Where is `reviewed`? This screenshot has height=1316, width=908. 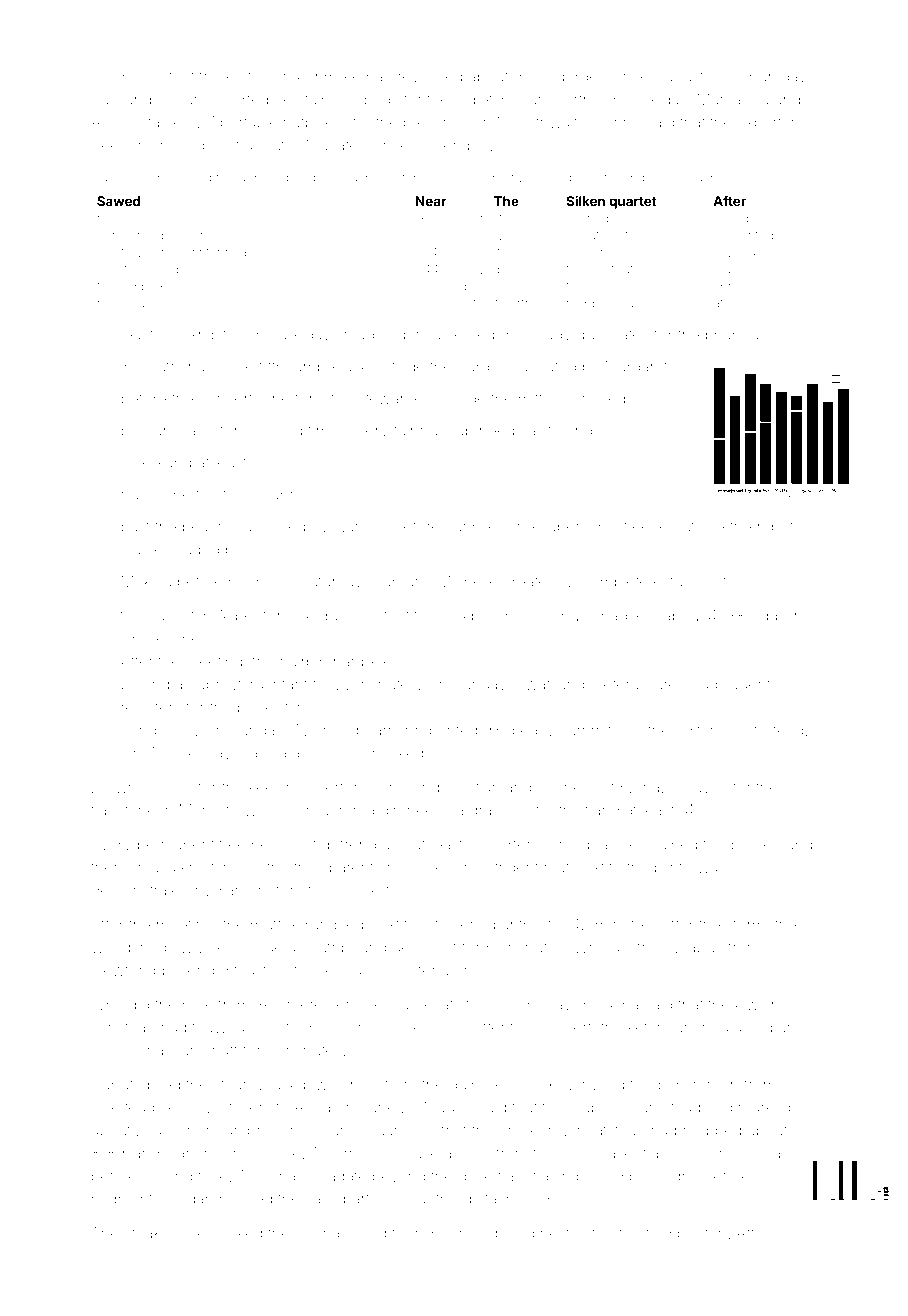
reviewed is located at coordinates (430, 77).
